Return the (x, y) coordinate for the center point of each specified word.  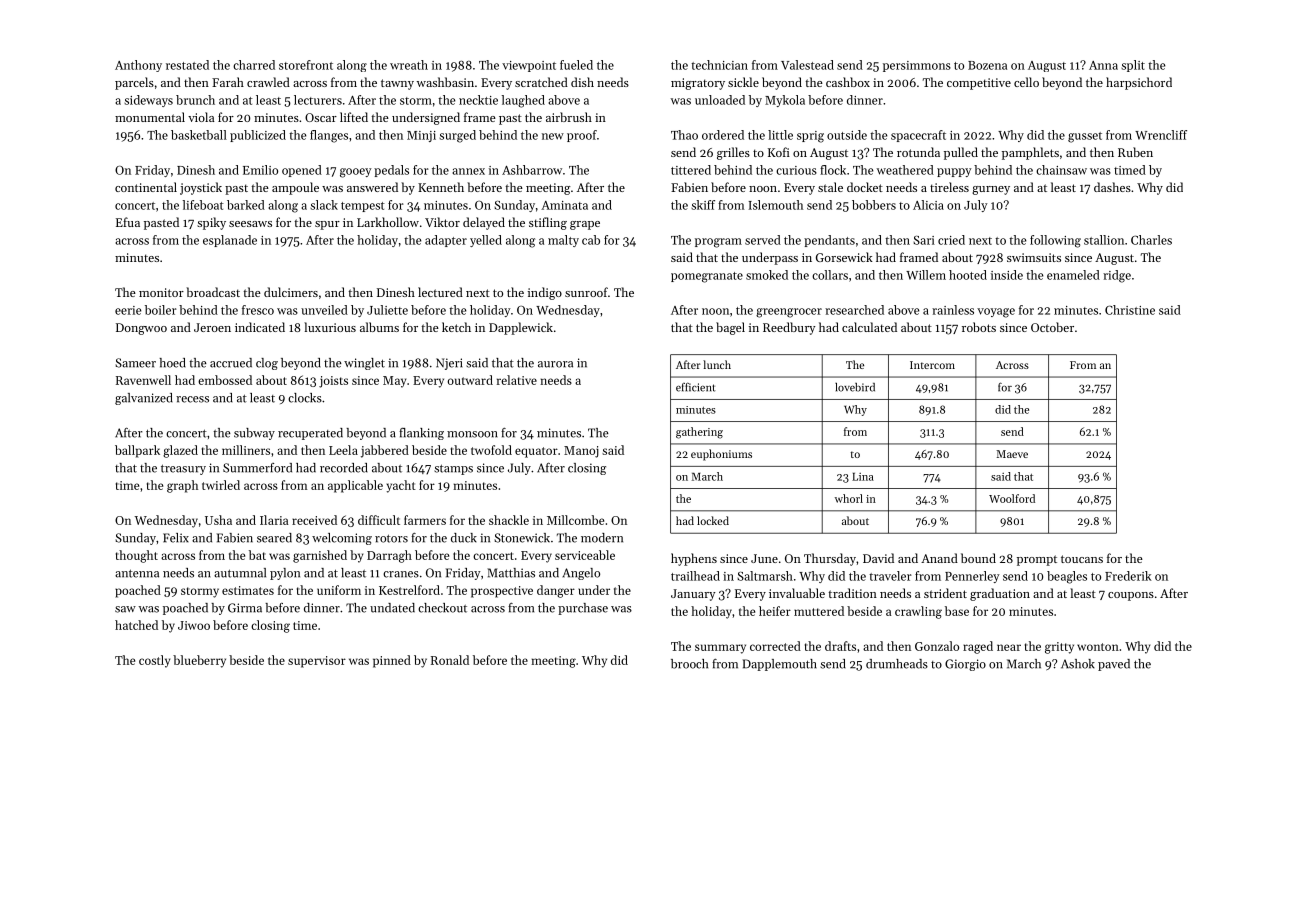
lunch (717, 364)
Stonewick (522, 538)
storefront (306, 65)
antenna (137, 573)
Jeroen (212, 327)
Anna (1103, 65)
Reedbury (789, 328)
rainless (953, 310)
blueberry (199, 661)
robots (979, 327)
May (394, 382)
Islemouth (775, 205)
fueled (576, 65)
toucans (1082, 559)
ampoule (295, 188)
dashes (1112, 187)
